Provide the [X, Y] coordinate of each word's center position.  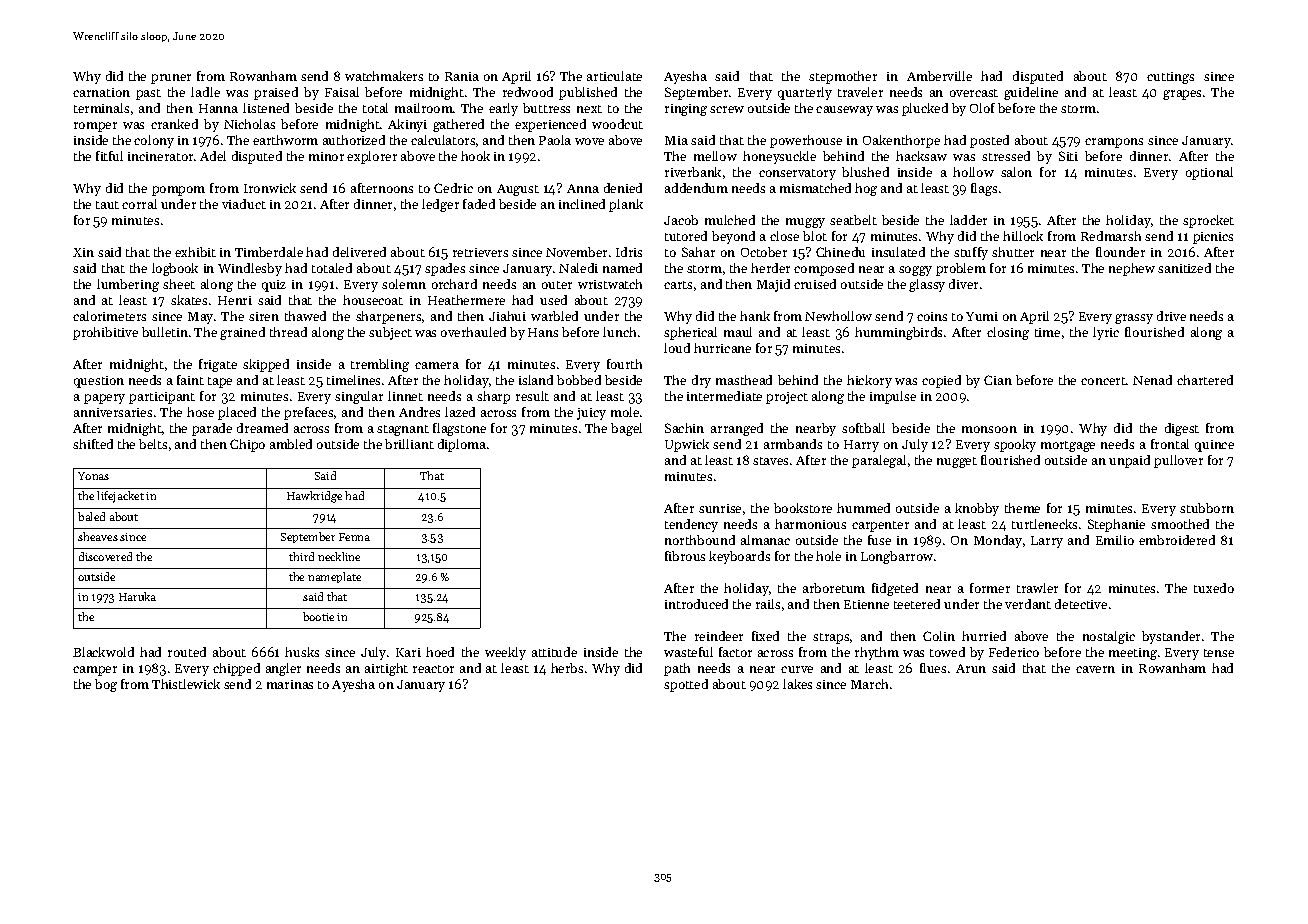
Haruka [137, 596]
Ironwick [270, 188]
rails [768, 604]
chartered [1205, 380]
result [532, 396]
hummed [863, 508]
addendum [696, 188]
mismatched [815, 188]
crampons [1114, 143]
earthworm [285, 140]
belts [153, 444]
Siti [1068, 156]
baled [91, 516]
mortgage [1068, 446]
